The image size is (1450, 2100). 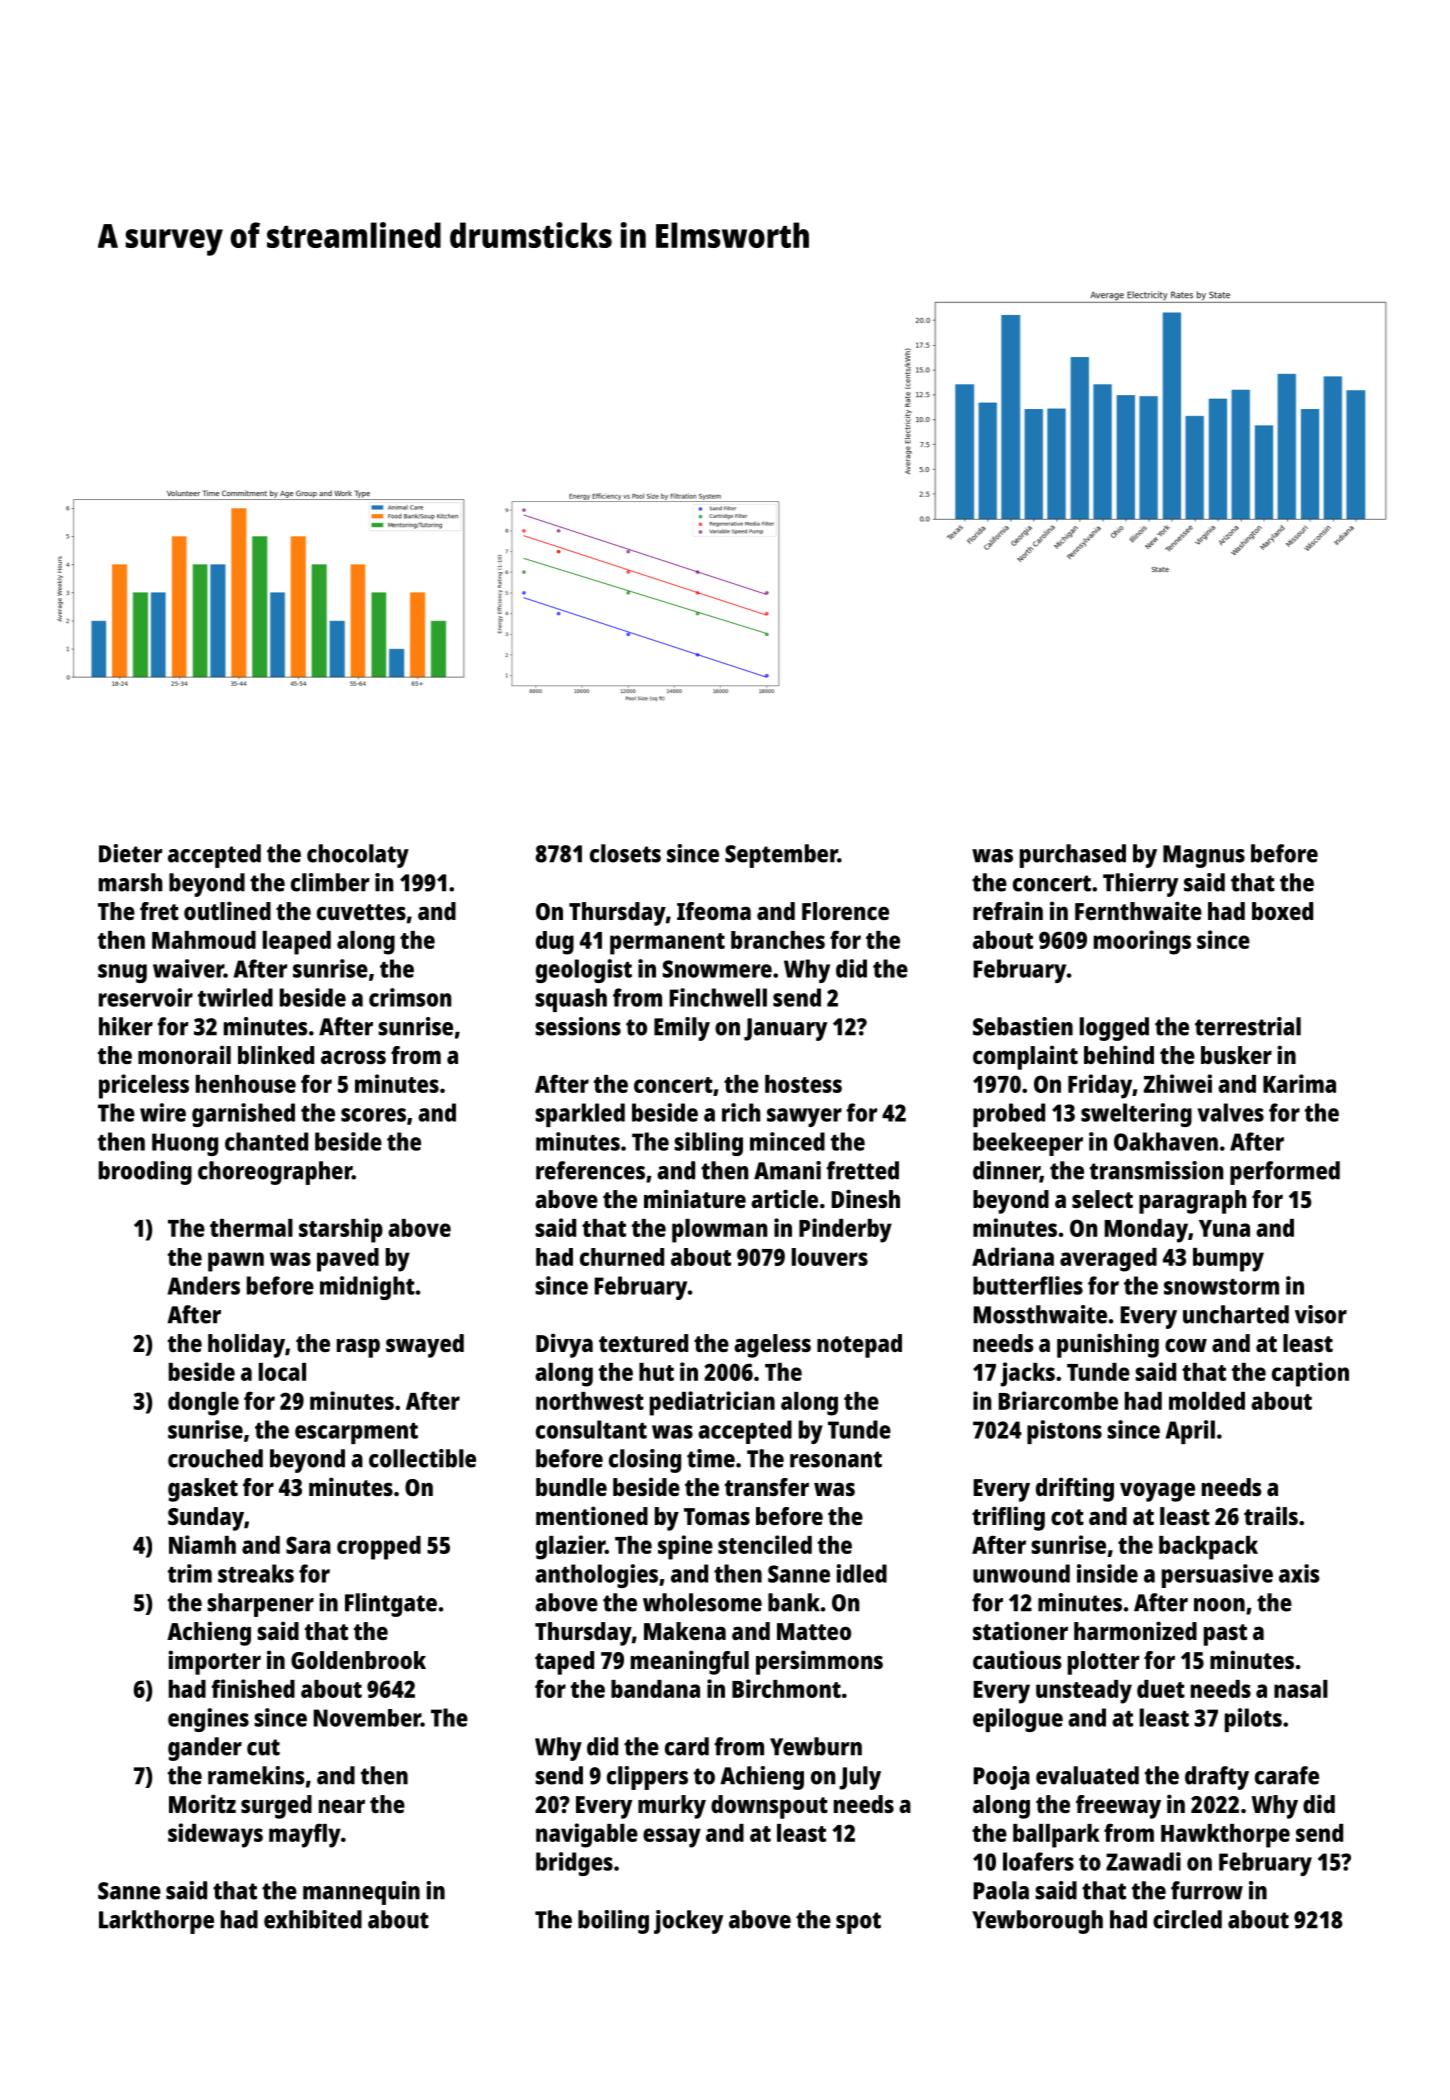 What do you see at coordinates (1136, 1115) in the document?
I see `sweltering` at bounding box center [1136, 1115].
